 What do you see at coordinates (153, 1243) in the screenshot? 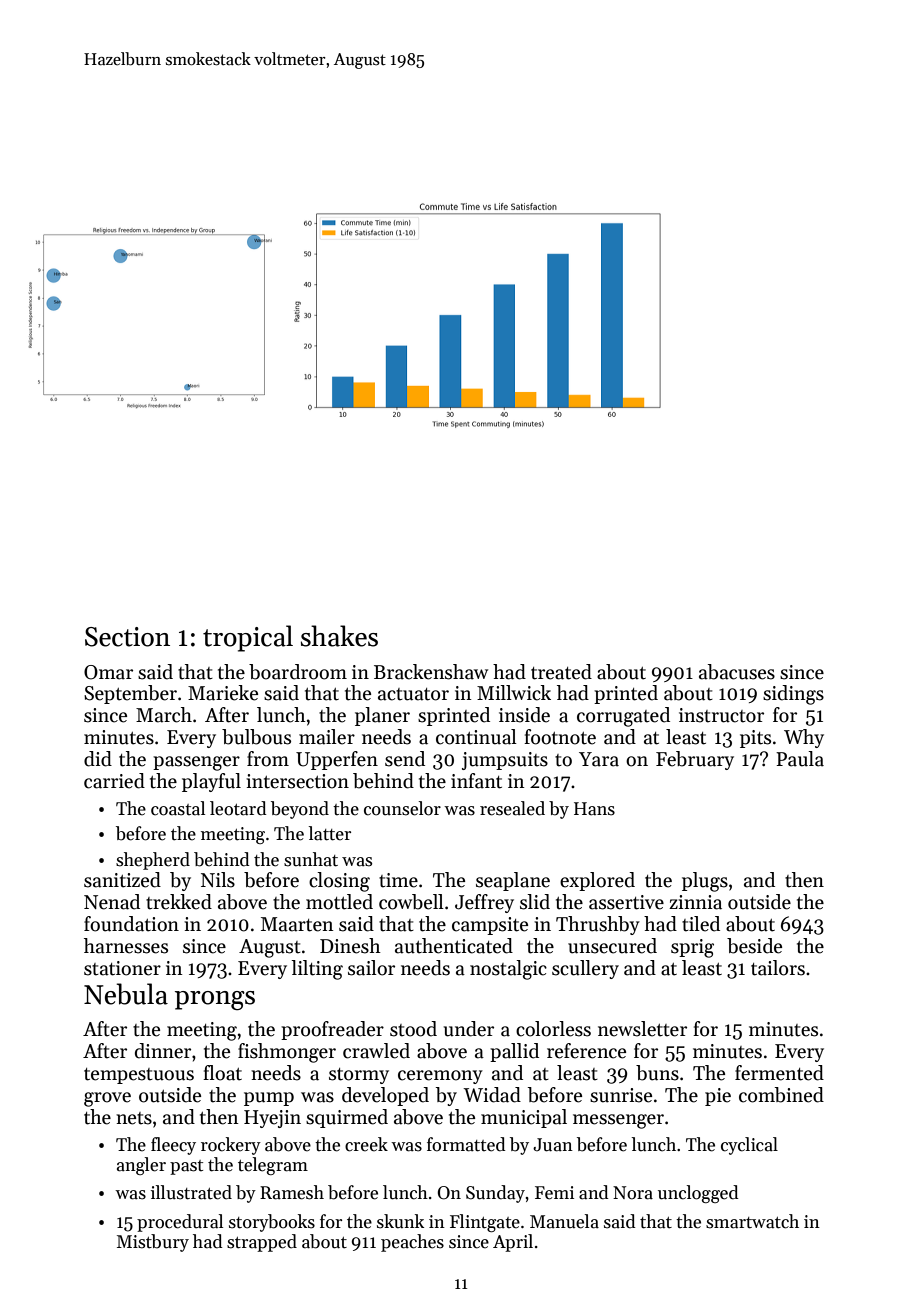
I see `Mistbury` at bounding box center [153, 1243].
